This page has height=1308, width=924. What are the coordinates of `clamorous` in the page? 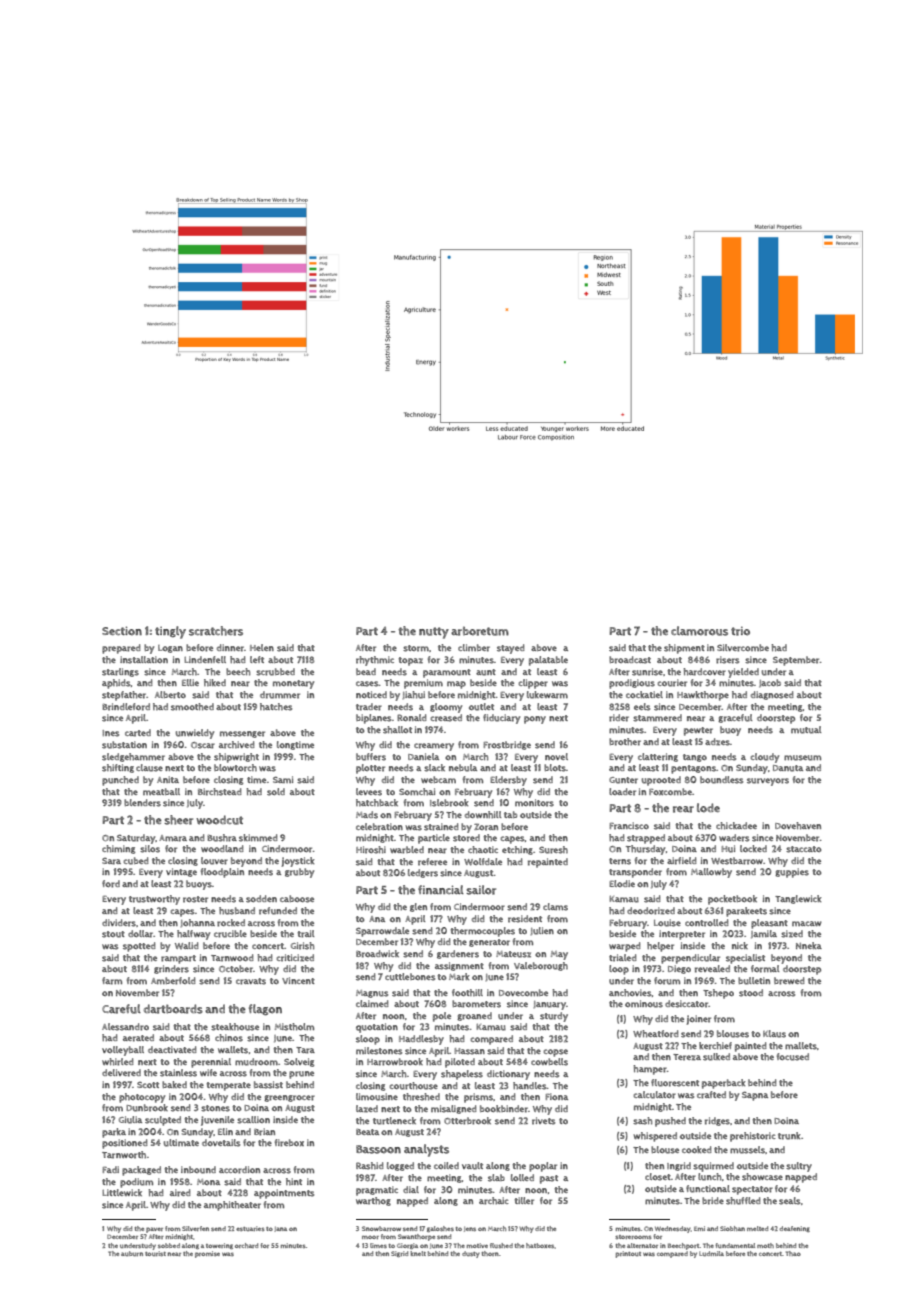 It's located at (699, 631).
